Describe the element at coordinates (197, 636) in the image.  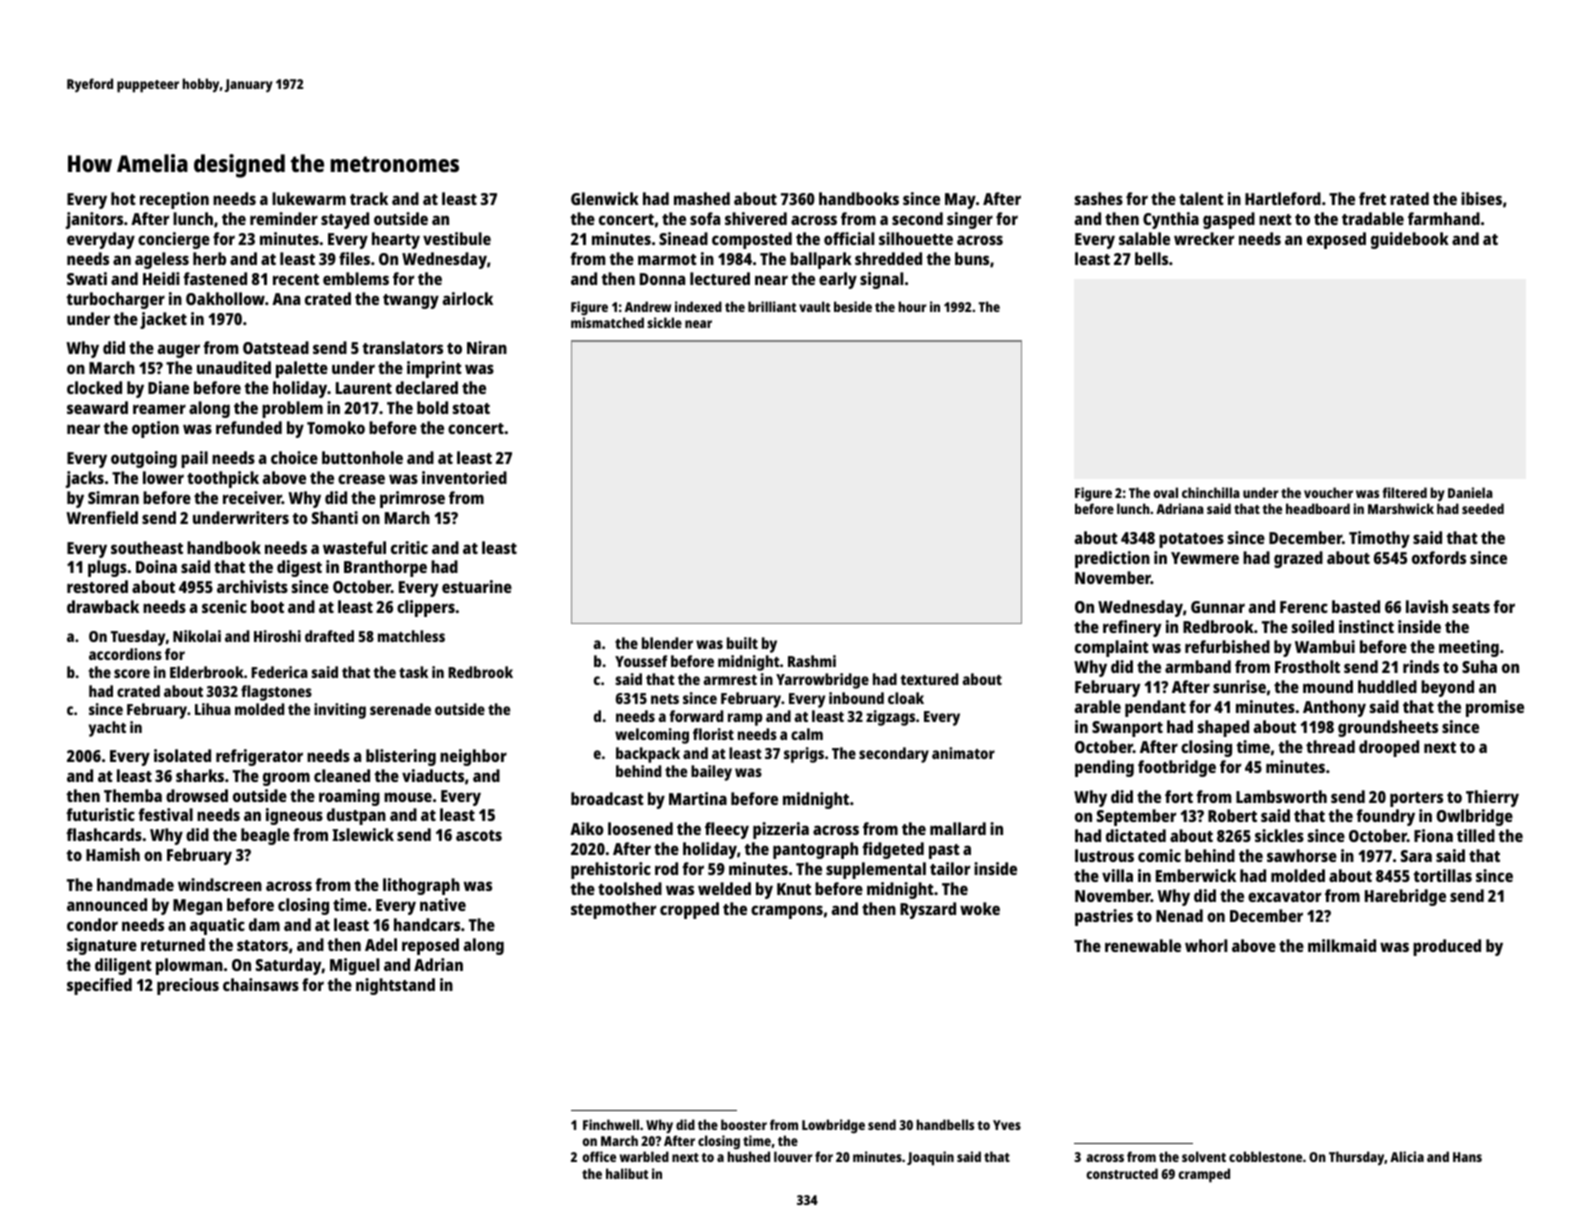
I see `Nikolai` at that location.
